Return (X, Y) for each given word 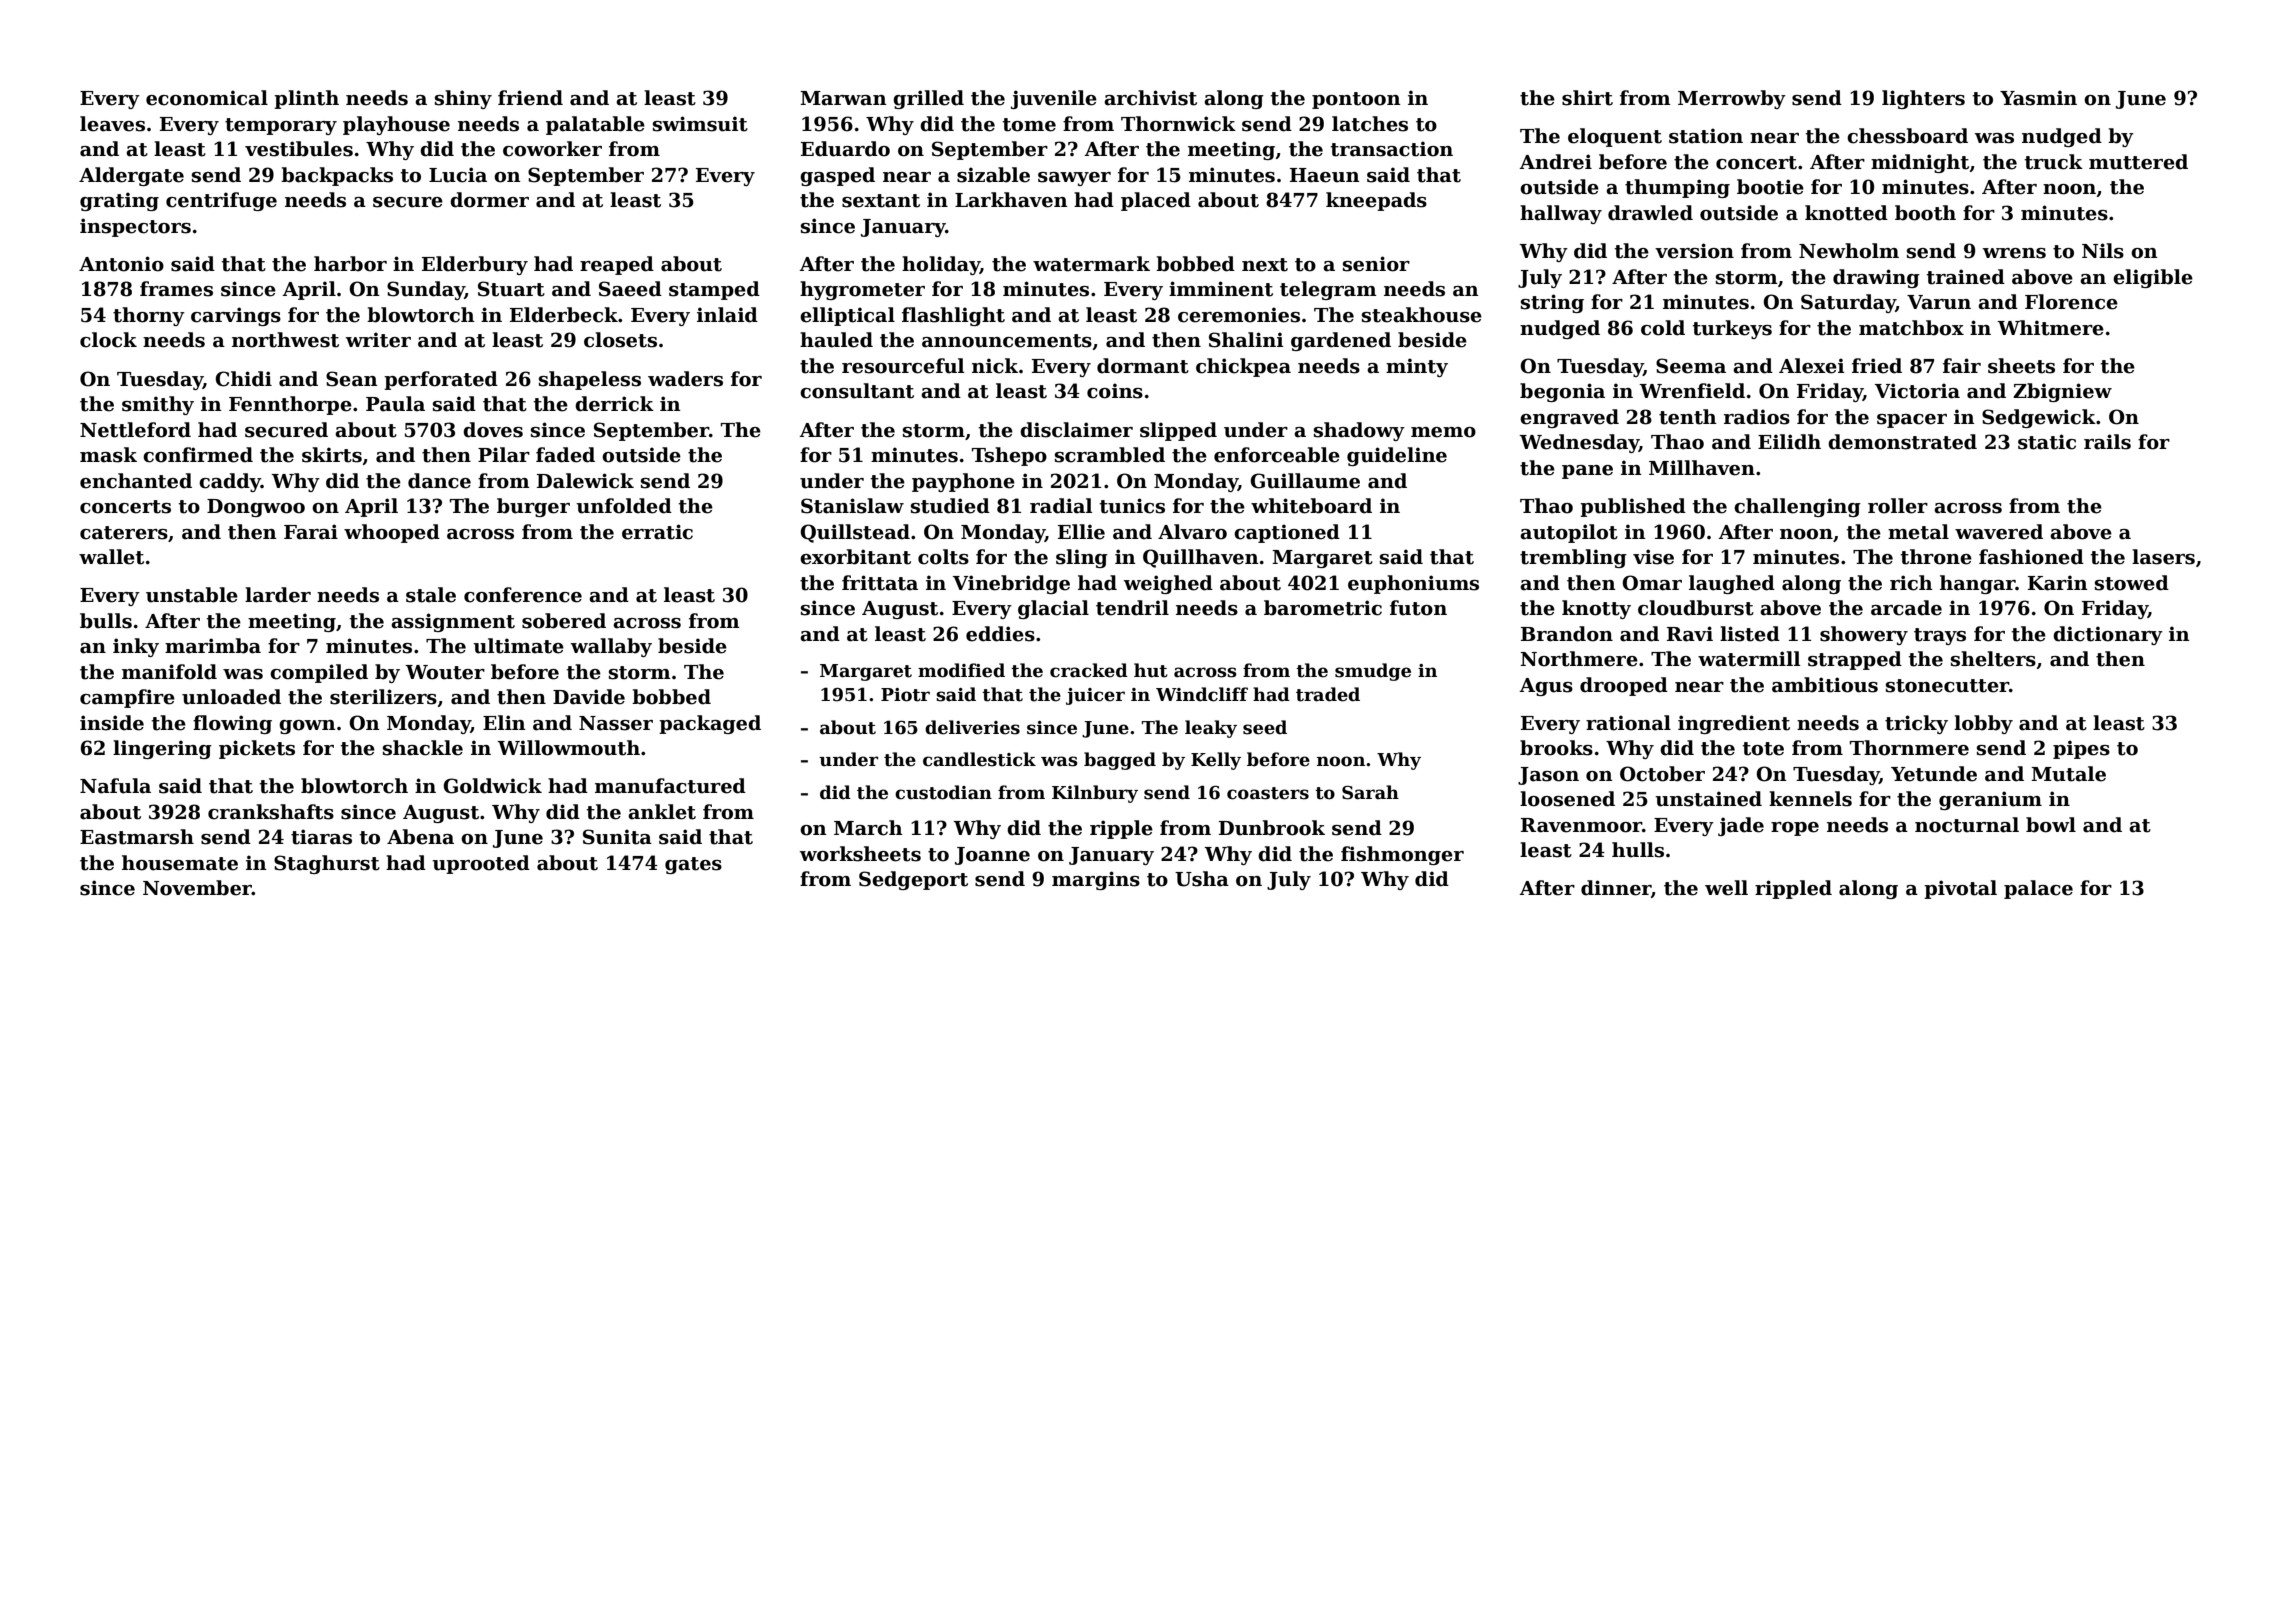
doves (493, 430)
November (197, 888)
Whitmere (2050, 328)
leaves (112, 124)
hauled (836, 340)
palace (2038, 889)
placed (1156, 201)
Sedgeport (913, 880)
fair (1962, 366)
